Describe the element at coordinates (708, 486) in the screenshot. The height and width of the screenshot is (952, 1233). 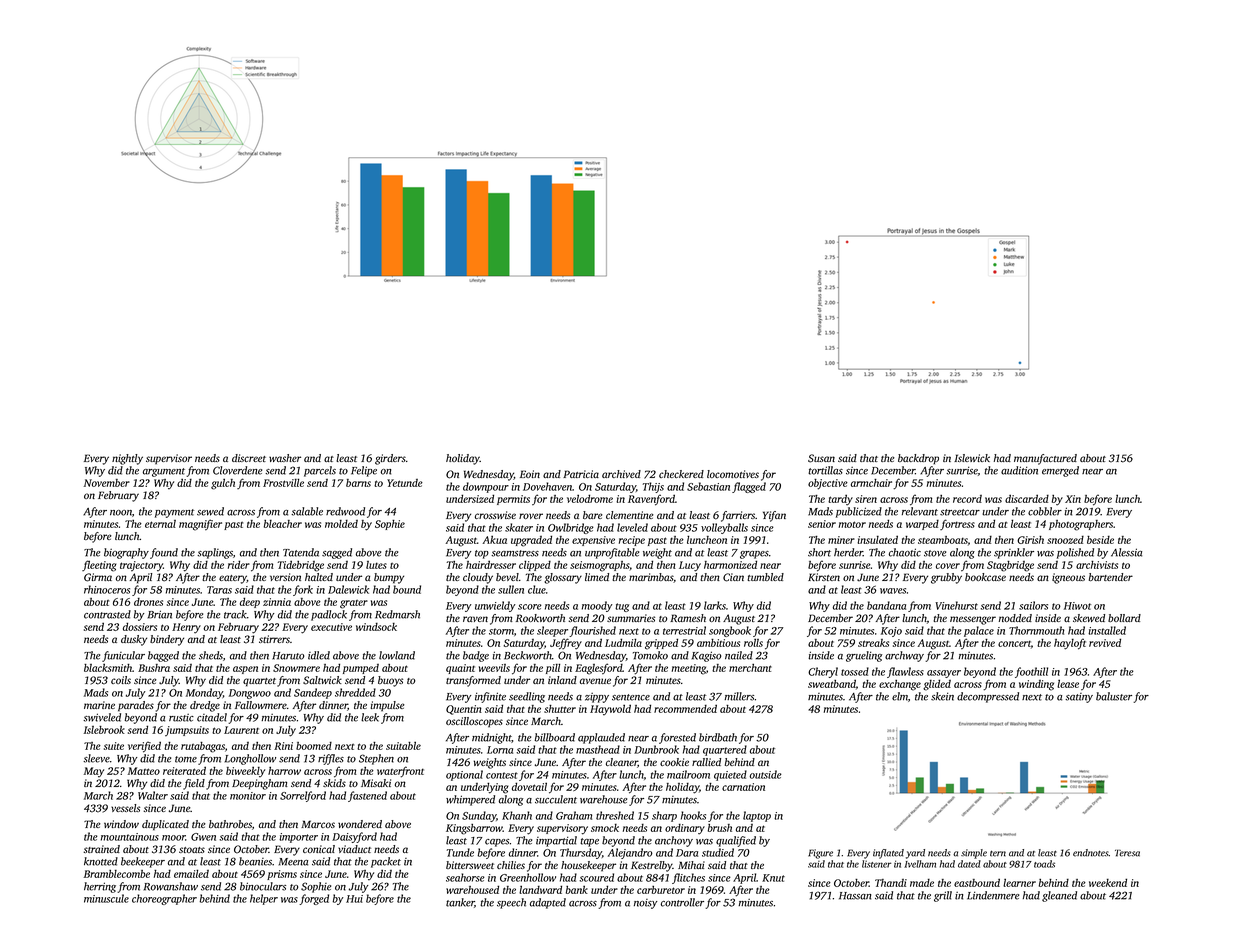
I see `Sebastian` at that location.
